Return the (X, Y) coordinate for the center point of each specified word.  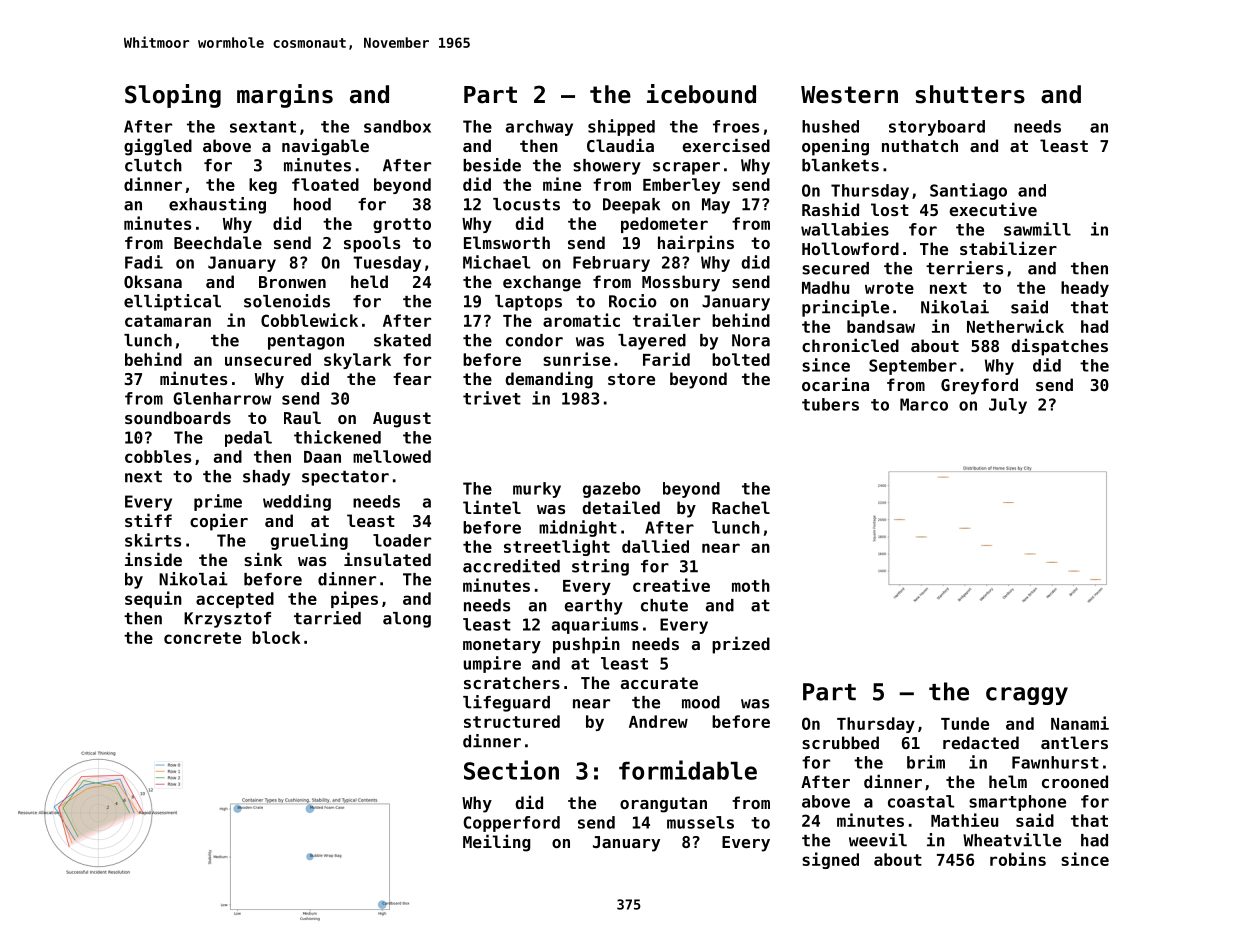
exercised (726, 145)
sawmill (1037, 229)
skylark (357, 361)
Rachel (741, 507)
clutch (153, 165)
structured (512, 721)
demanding (549, 380)
